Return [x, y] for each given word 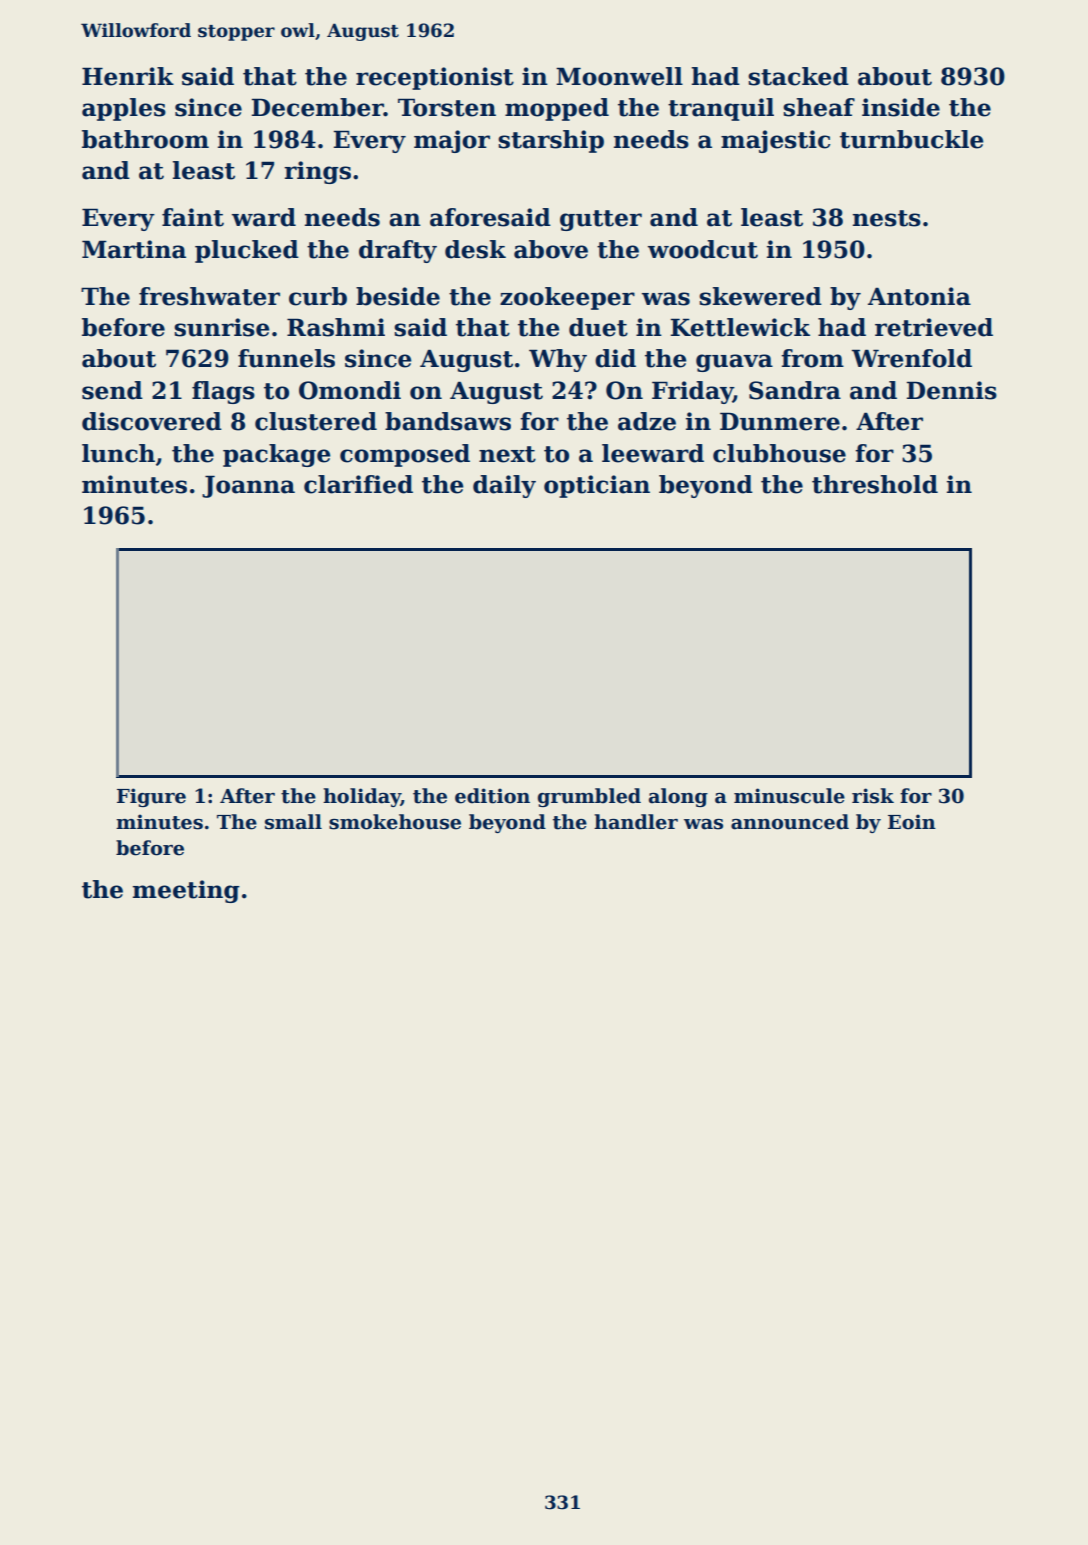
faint [193, 217]
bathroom [145, 139]
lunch [118, 453]
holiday [362, 797]
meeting [186, 891]
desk [475, 249]
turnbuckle [912, 139]
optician [597, 486]
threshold [875, 484]
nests [887, 218]
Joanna [248, 486]
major [452, 141]
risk [873, 796]
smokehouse [395, 822]
